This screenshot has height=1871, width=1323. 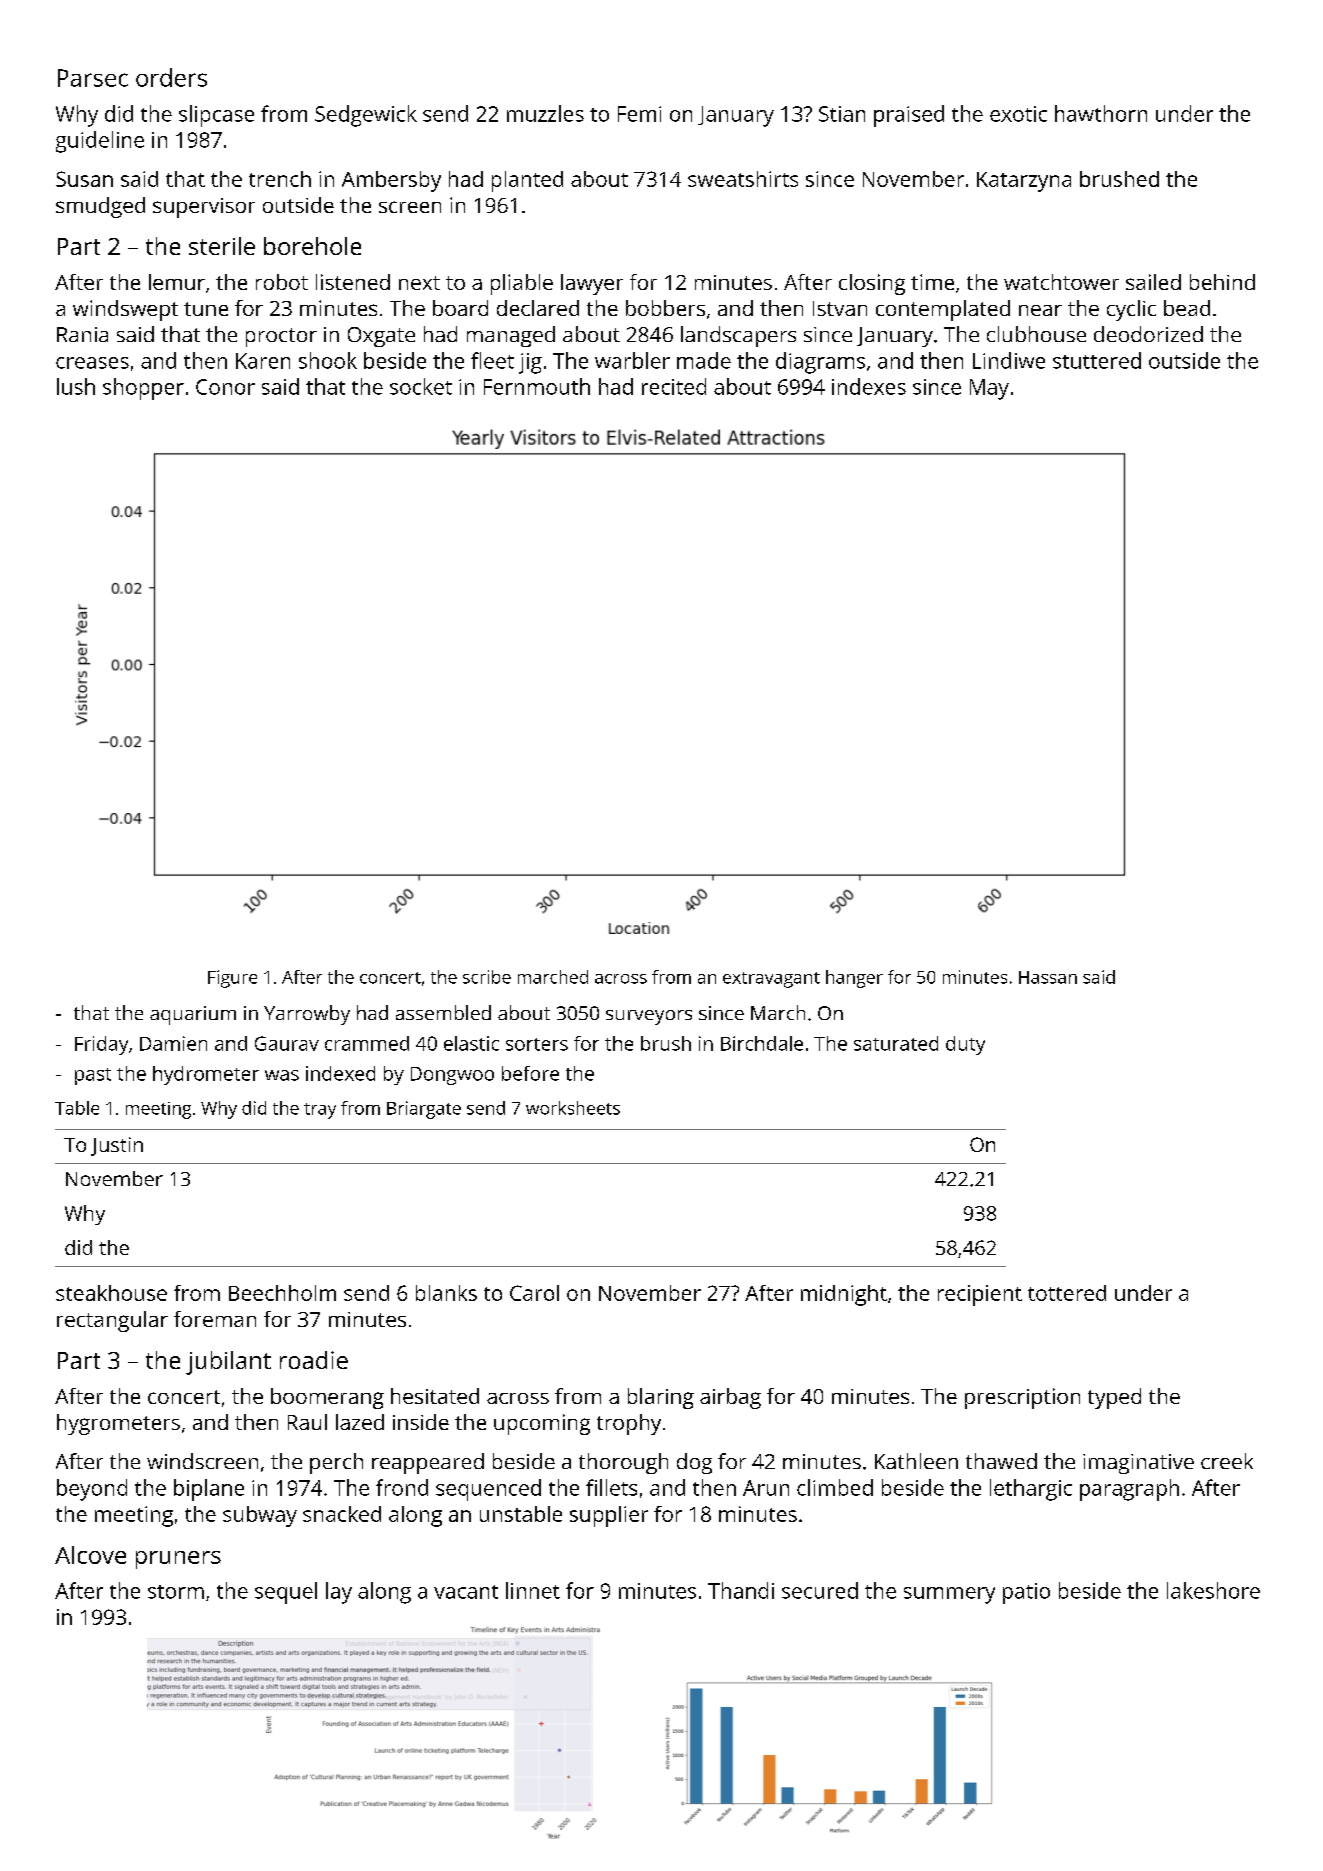 What do you see at coordinates (534, 1293) in the screenshot?
I see `Carol` at bounding box center [534, 1293].
